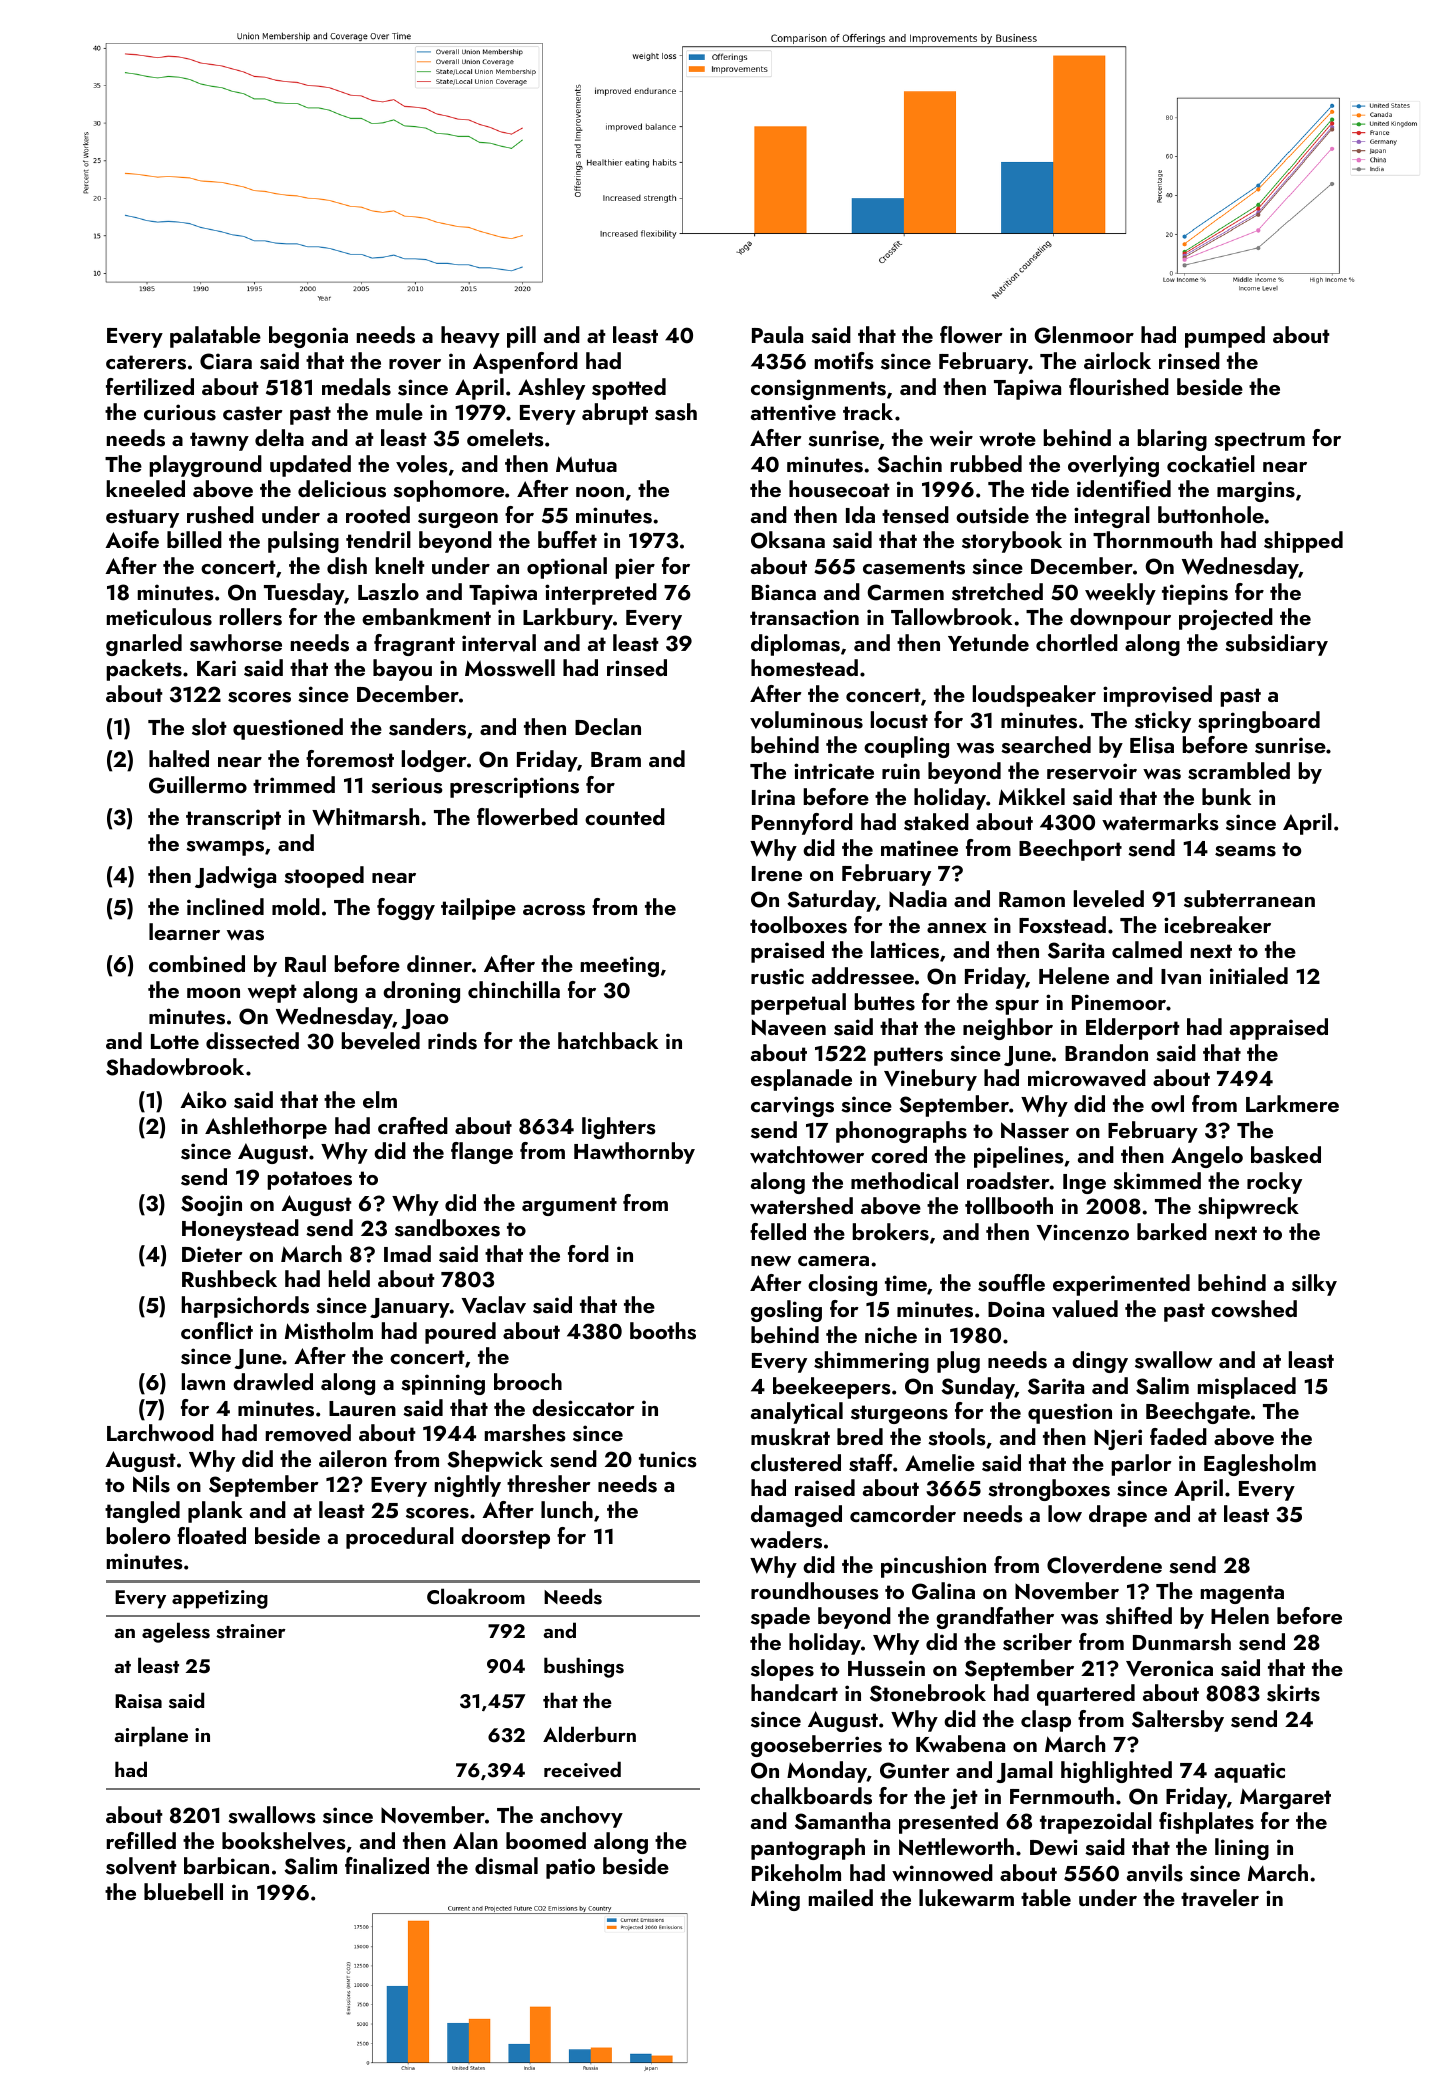 The height and width of the screenshot is (2100, 1450). What do you see at coordinates (1225, 337) in the screenshot?
I see `pumped` at bounding box center [1225, 337].
